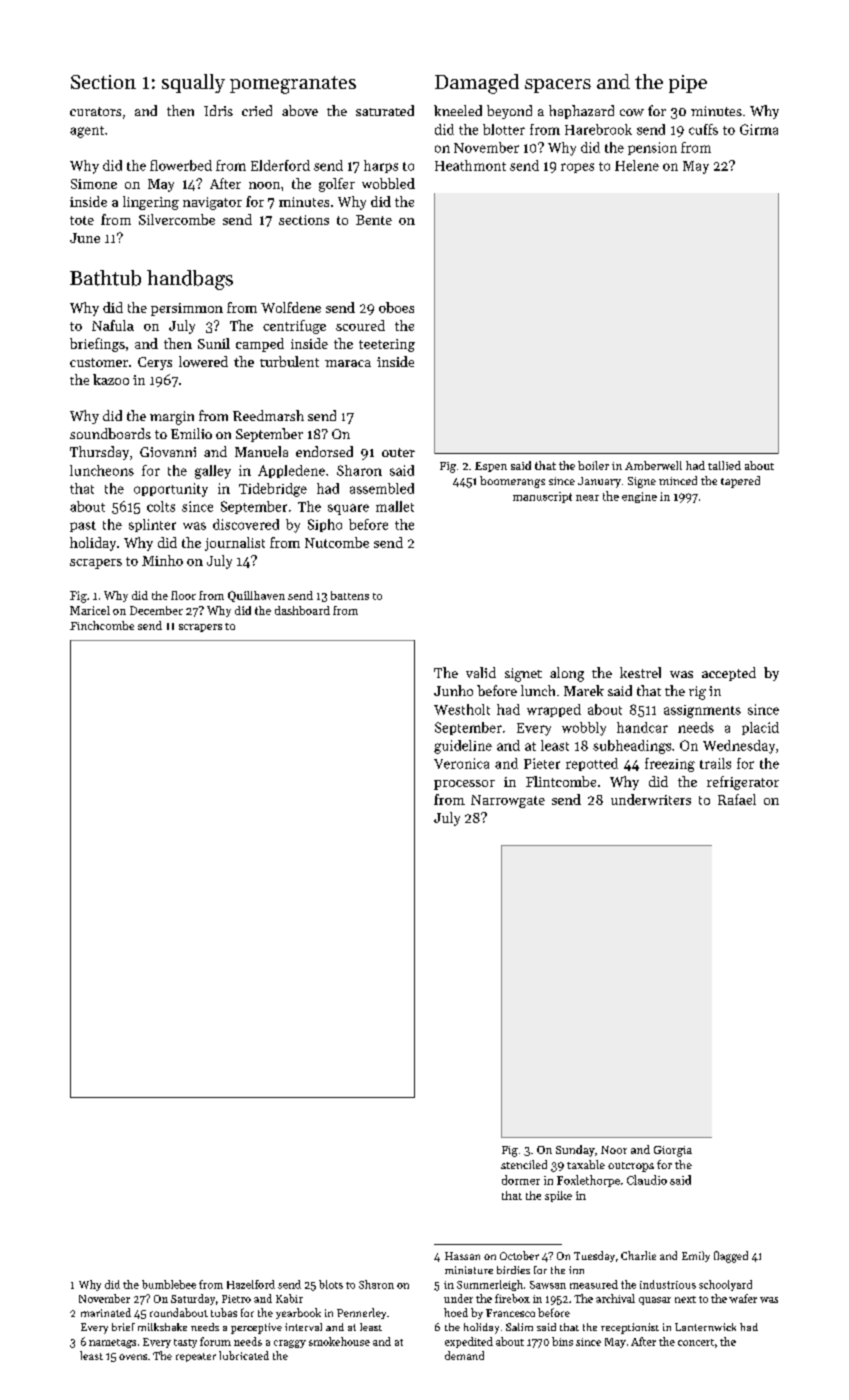 Image resolution: width=849 pixels, height=1400 pixels. Describe the element at coordinates (759, 129) in the screenshot. I see `Girma` at that location.
